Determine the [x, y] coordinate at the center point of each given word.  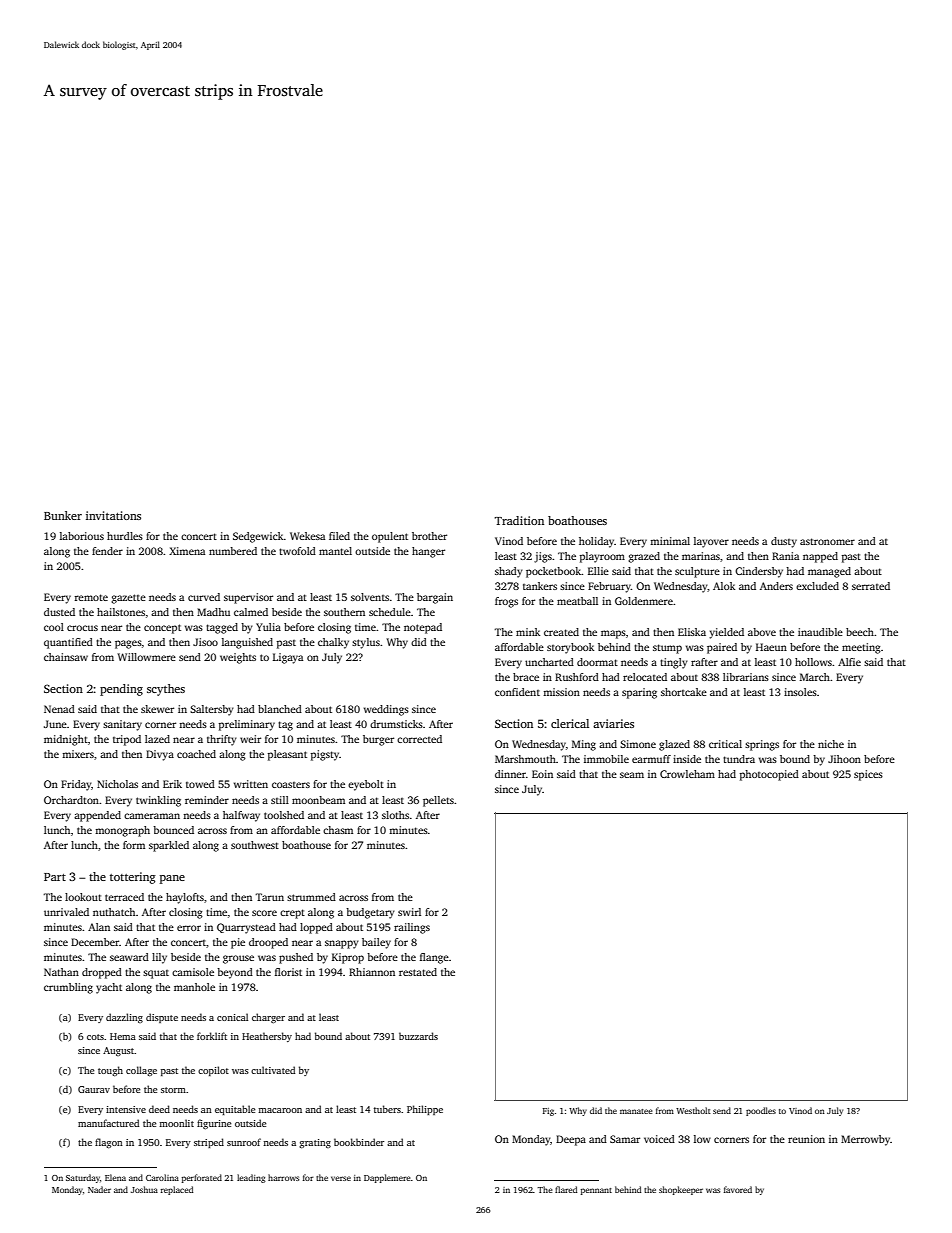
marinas [701, 556]
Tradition [519, 520]
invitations [113, 515]
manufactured [108, 1123]
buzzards [418, 1036]
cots [95, 1037]
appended [97, 816]
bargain [435, 598]
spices [868, 775]
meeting [861, 648]
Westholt [693, 1110]
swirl [409, 912]
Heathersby [267, 1037]
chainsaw [66, 657]
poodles [761, 1111]
